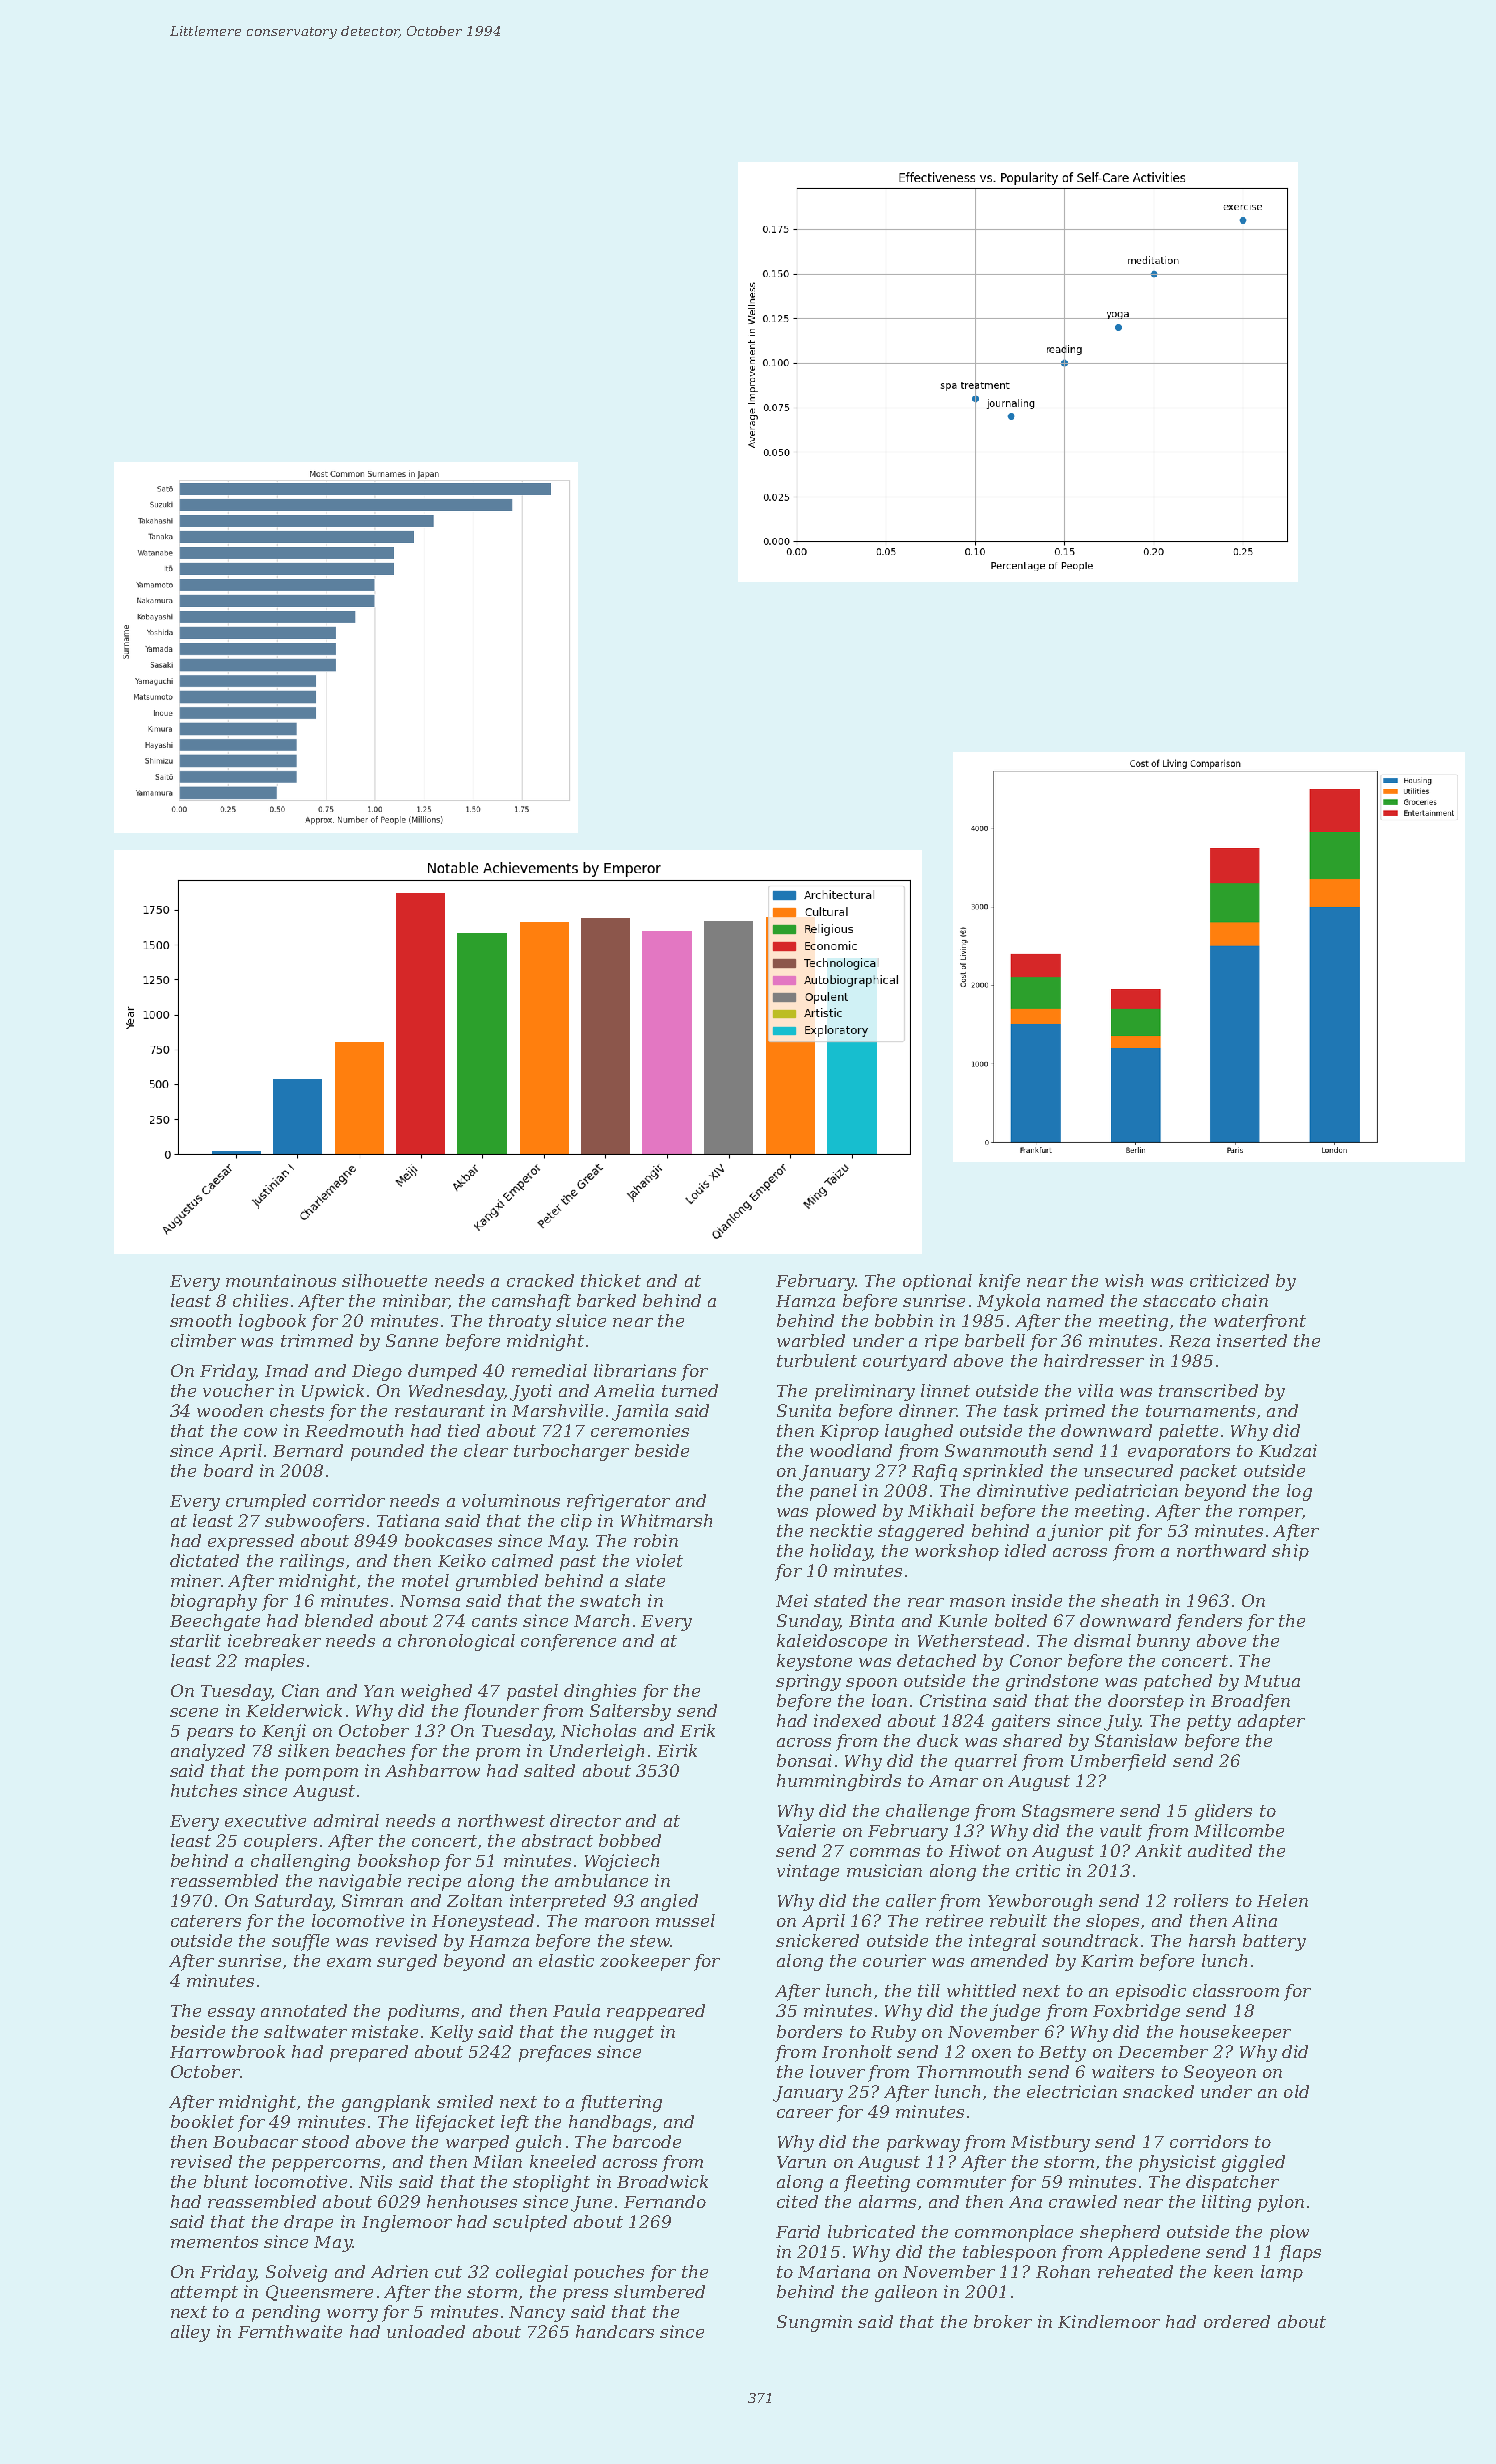 Image resolution: width=1496 pixels, height=2464 pixels. I want to click on voucher, so click(238, 1390).
